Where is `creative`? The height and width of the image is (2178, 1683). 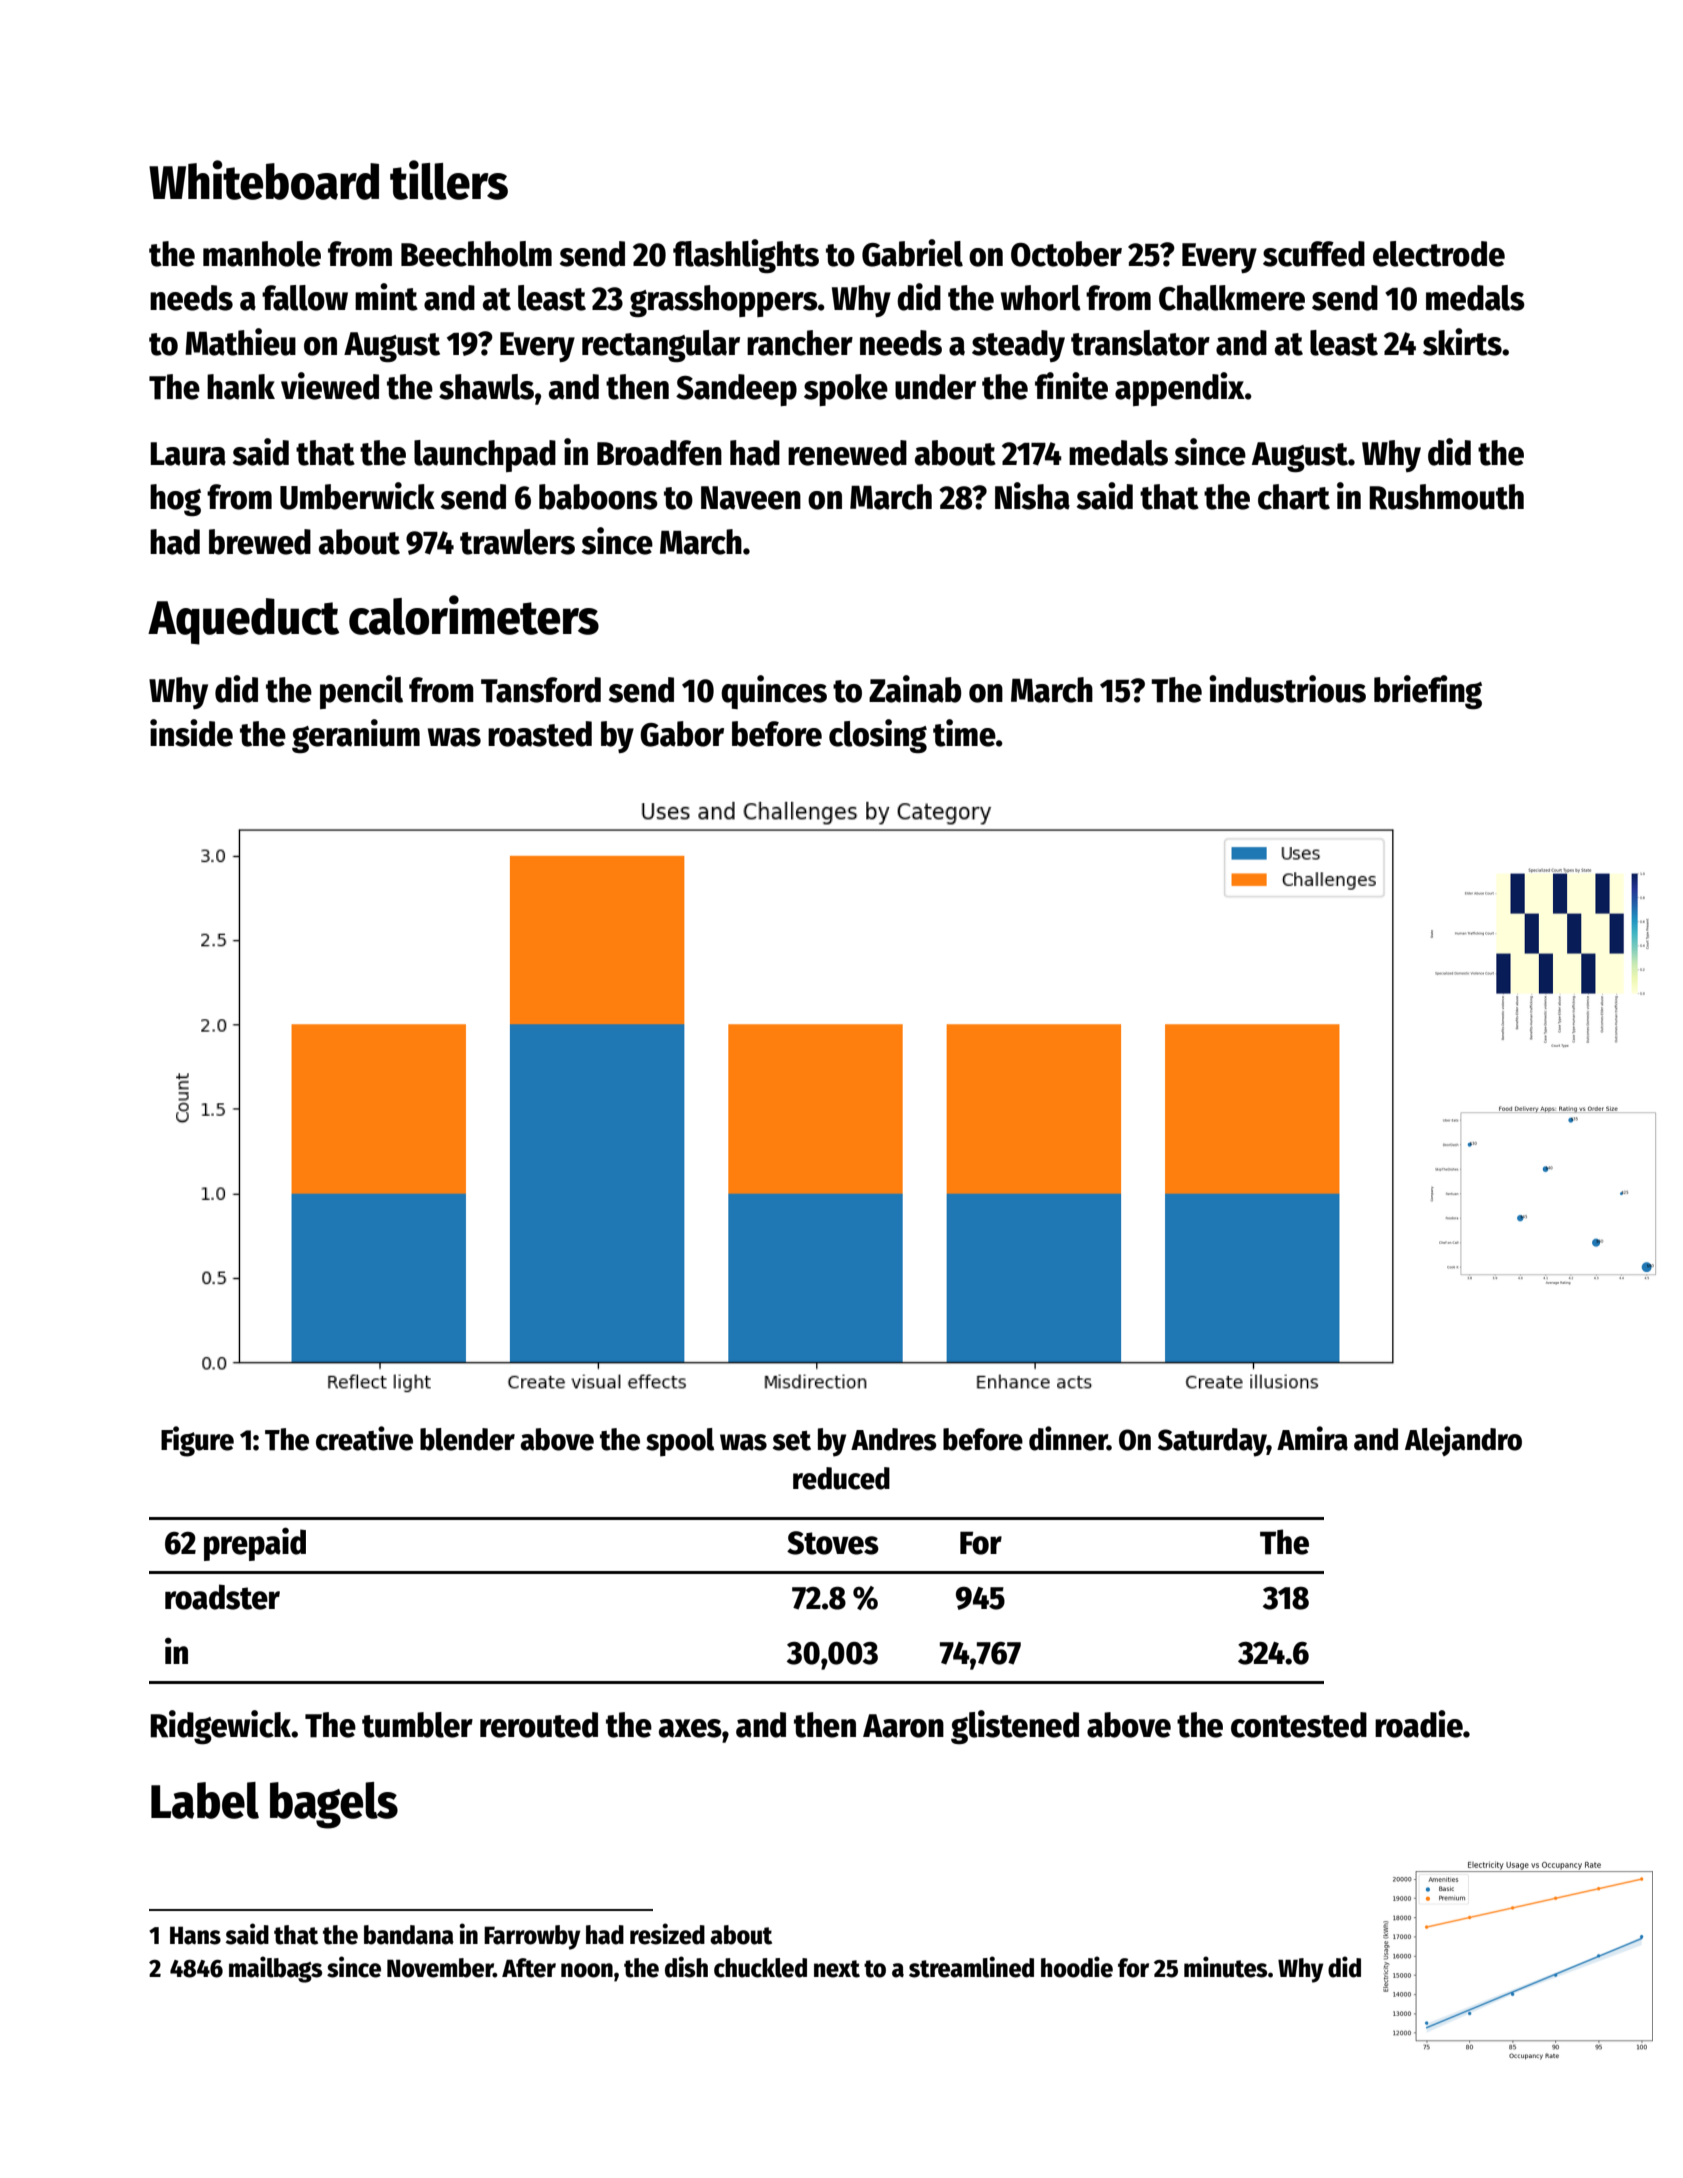 creative is located at coordinates (364, 1438).
